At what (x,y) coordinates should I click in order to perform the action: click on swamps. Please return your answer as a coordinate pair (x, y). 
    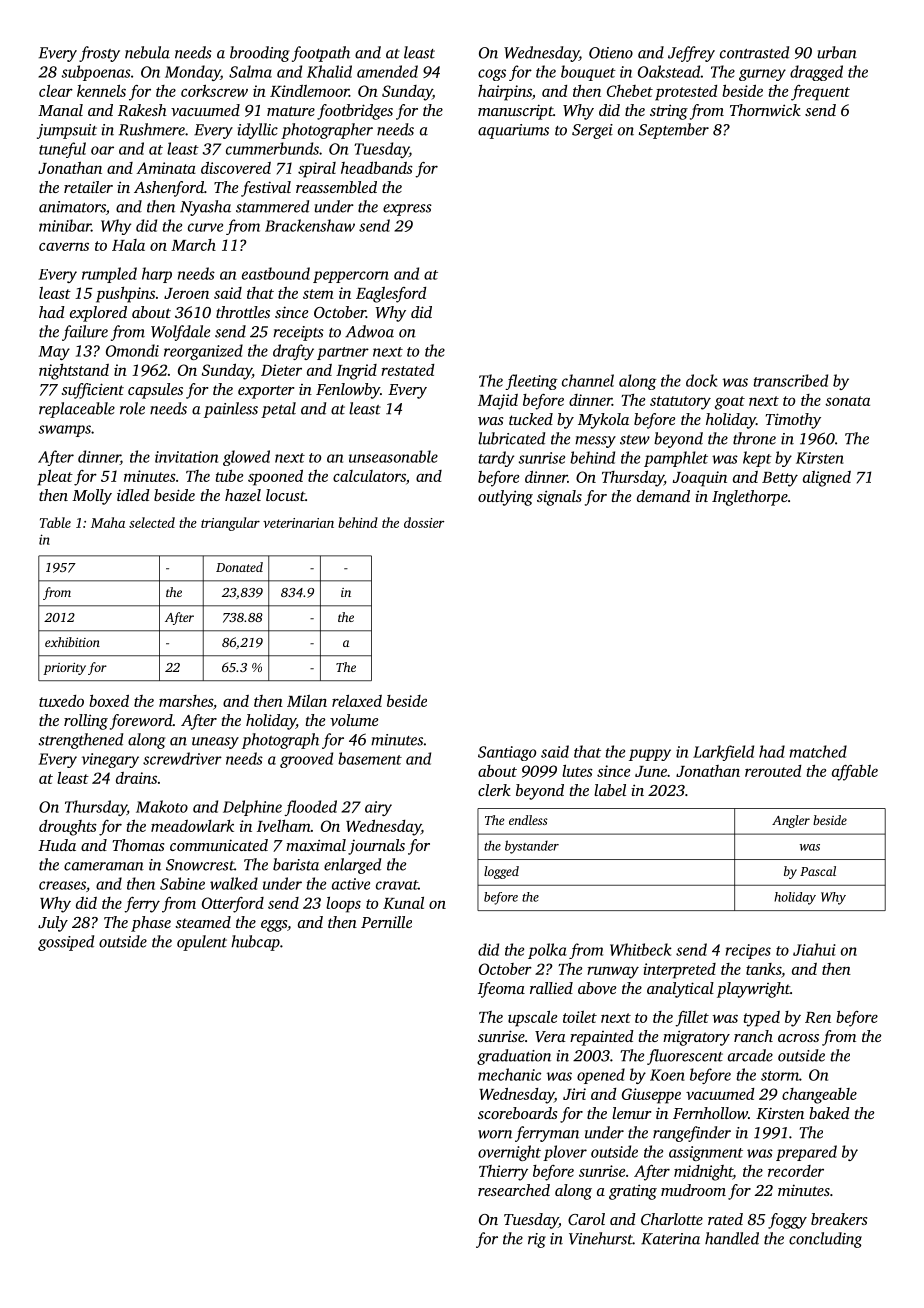
    Looking at the image, I should click on (64, 431).
